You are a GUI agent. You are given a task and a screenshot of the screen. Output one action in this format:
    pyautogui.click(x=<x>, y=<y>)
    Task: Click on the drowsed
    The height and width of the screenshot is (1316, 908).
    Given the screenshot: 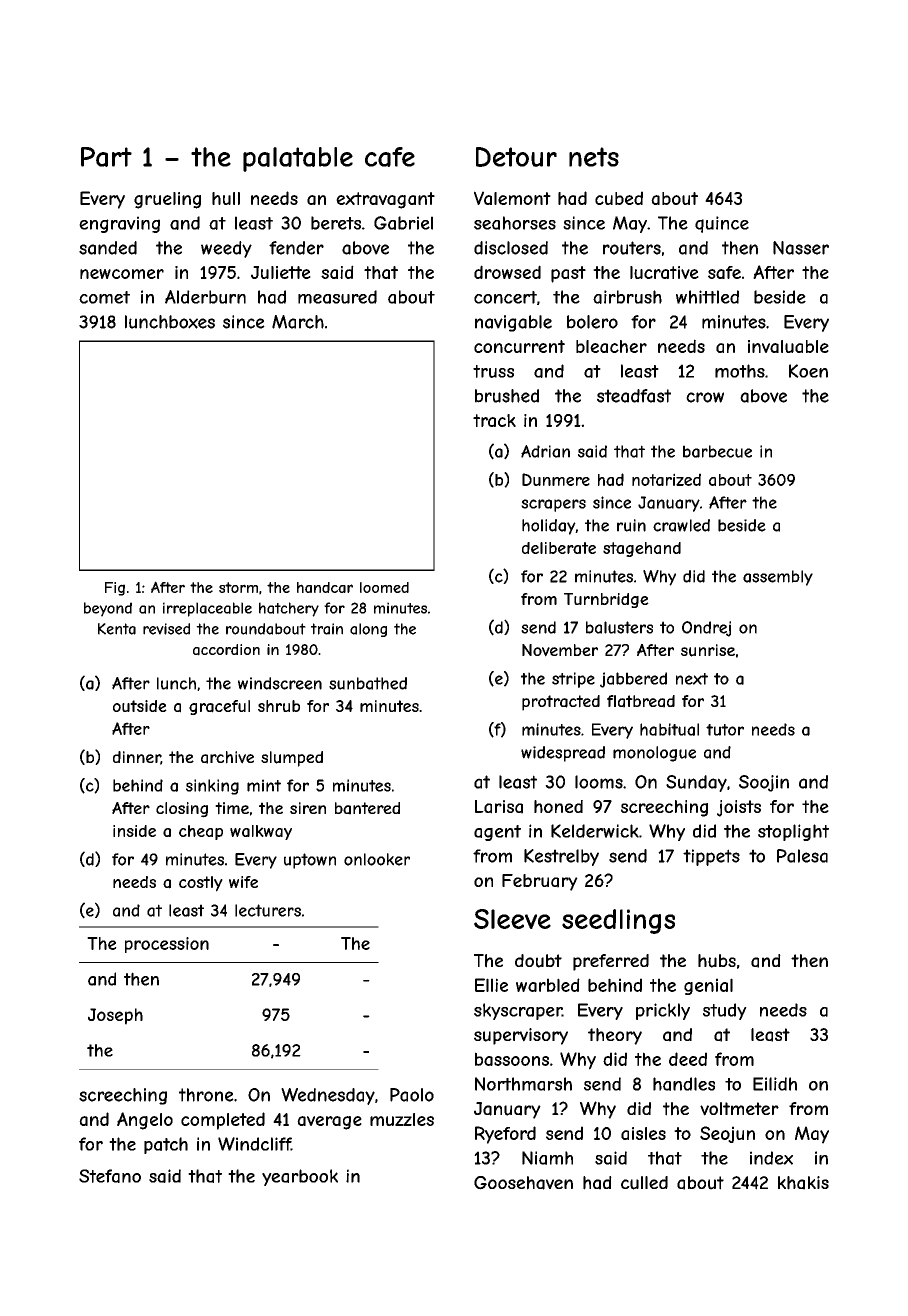 What is the action you would take?
    pyautogui.click(x=507, y=272)
